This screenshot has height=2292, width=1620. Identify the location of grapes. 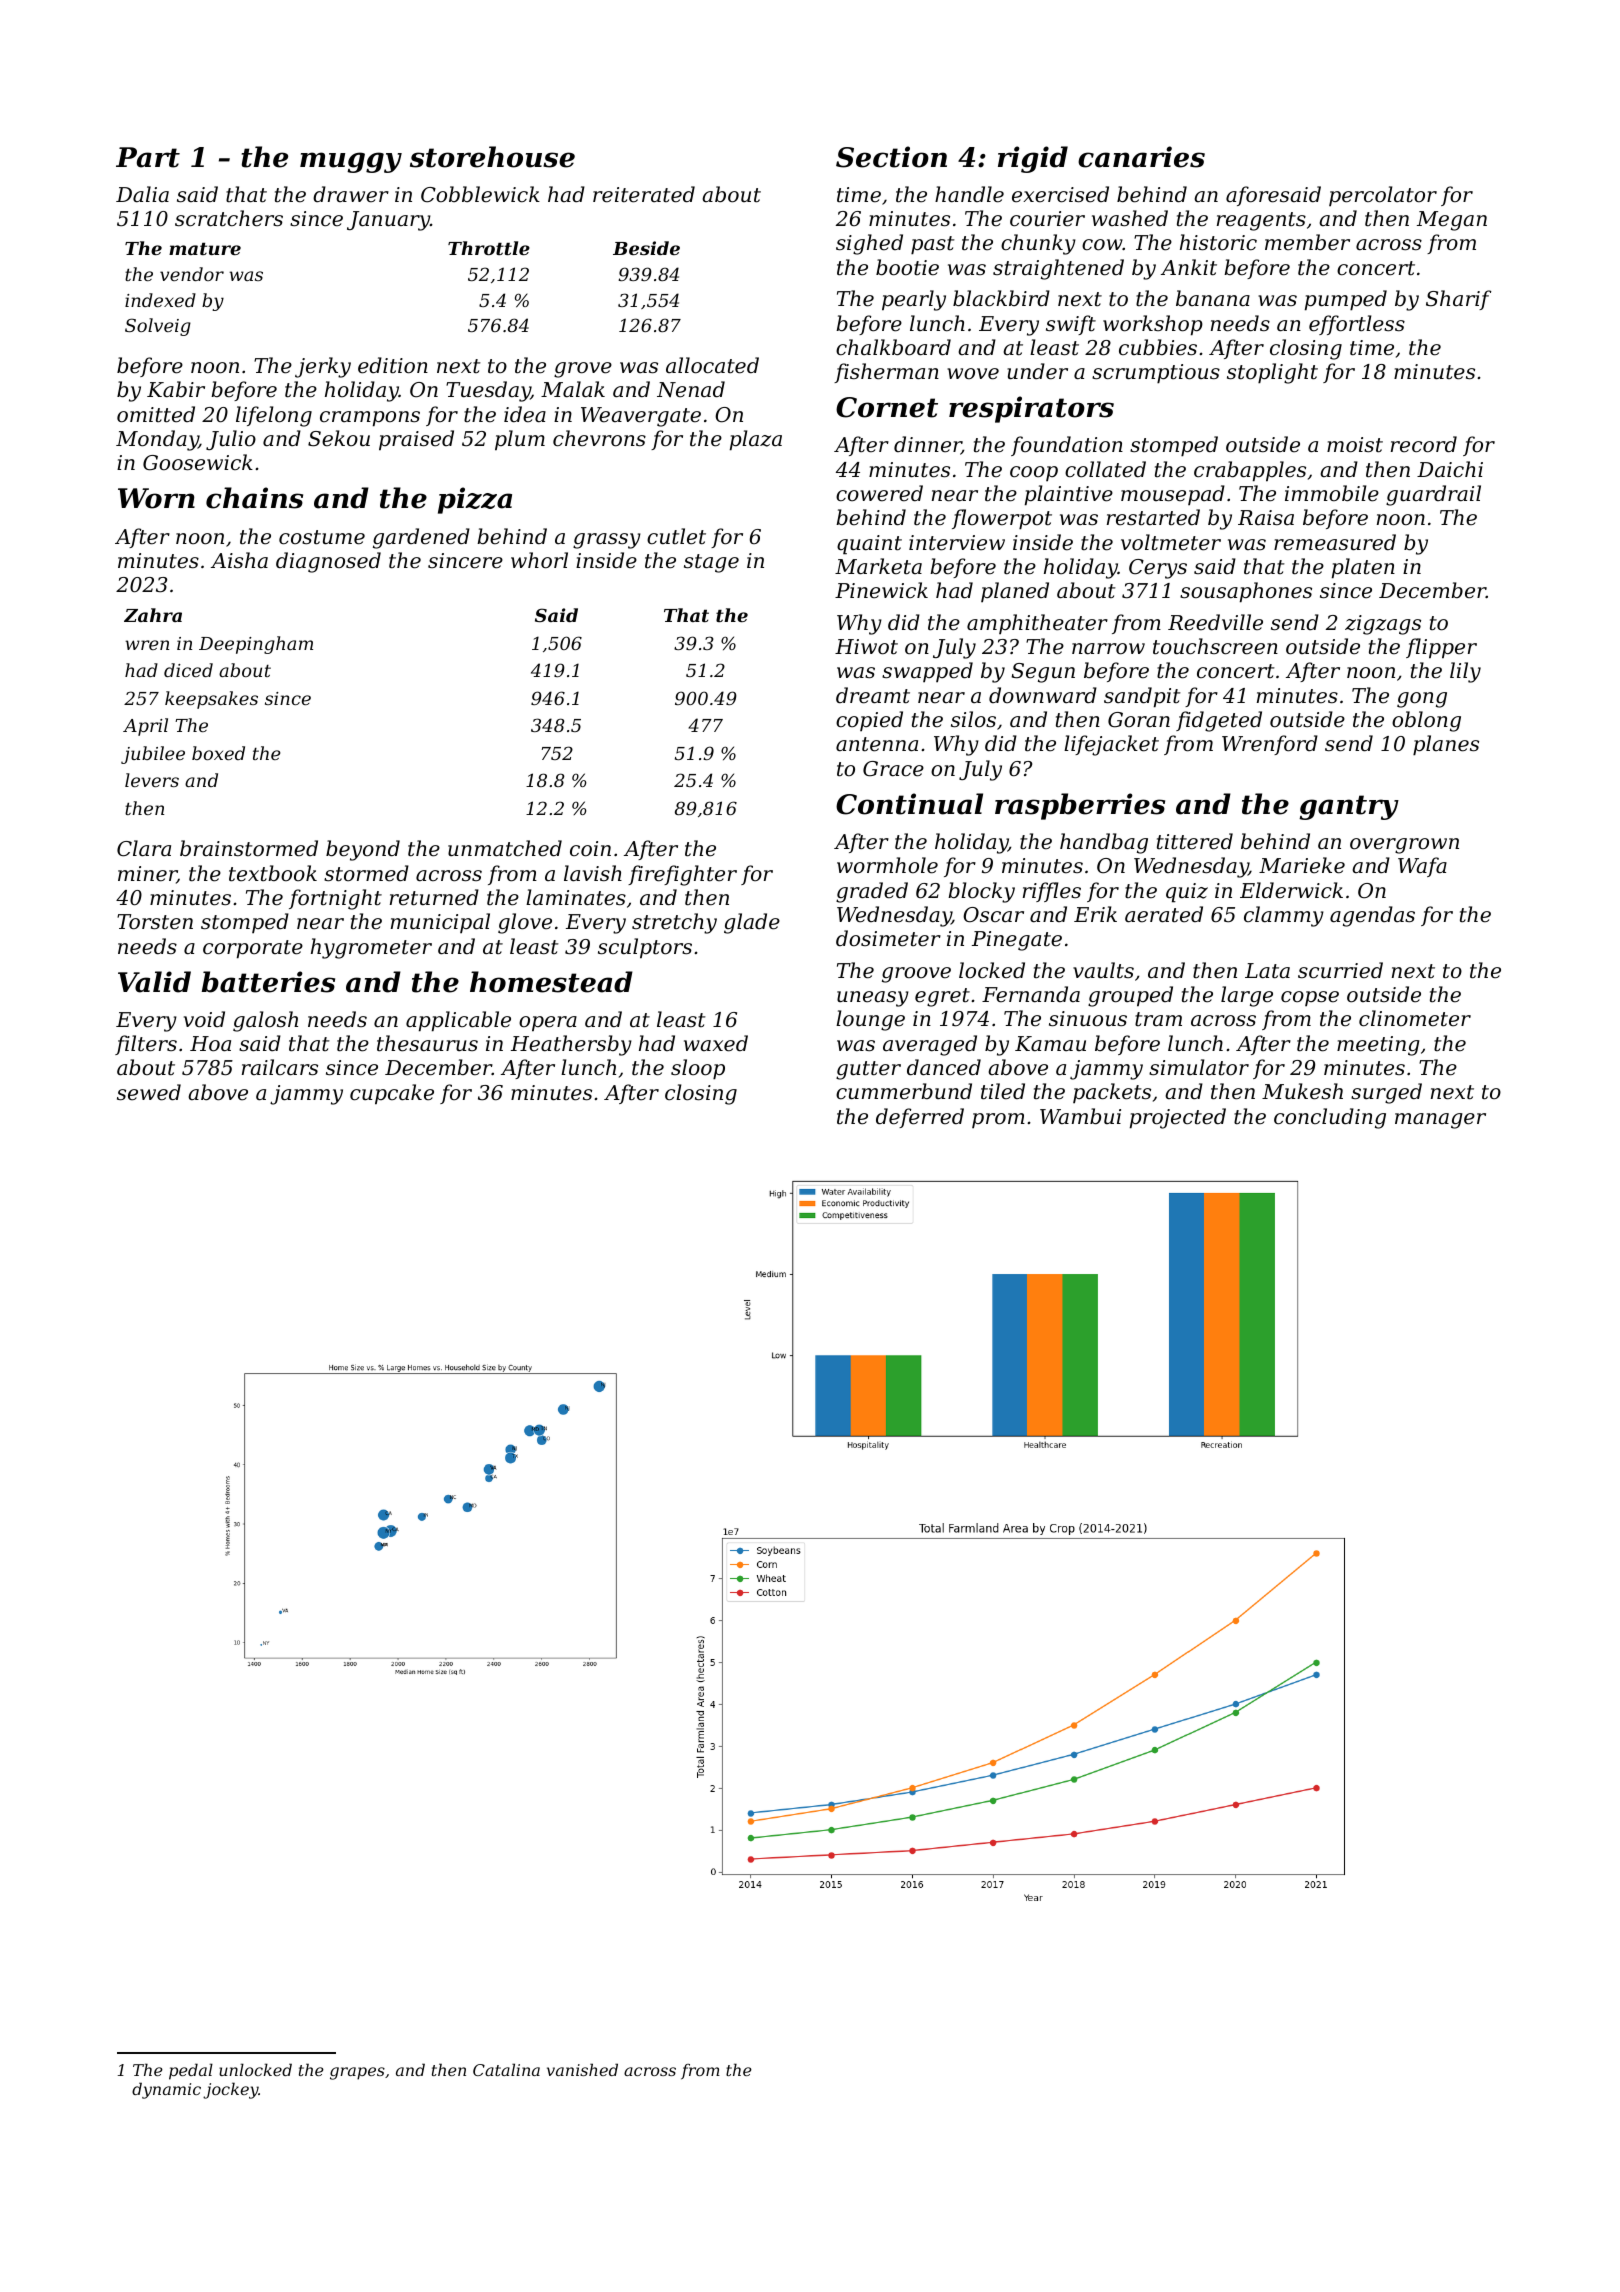
(357, 2073).
